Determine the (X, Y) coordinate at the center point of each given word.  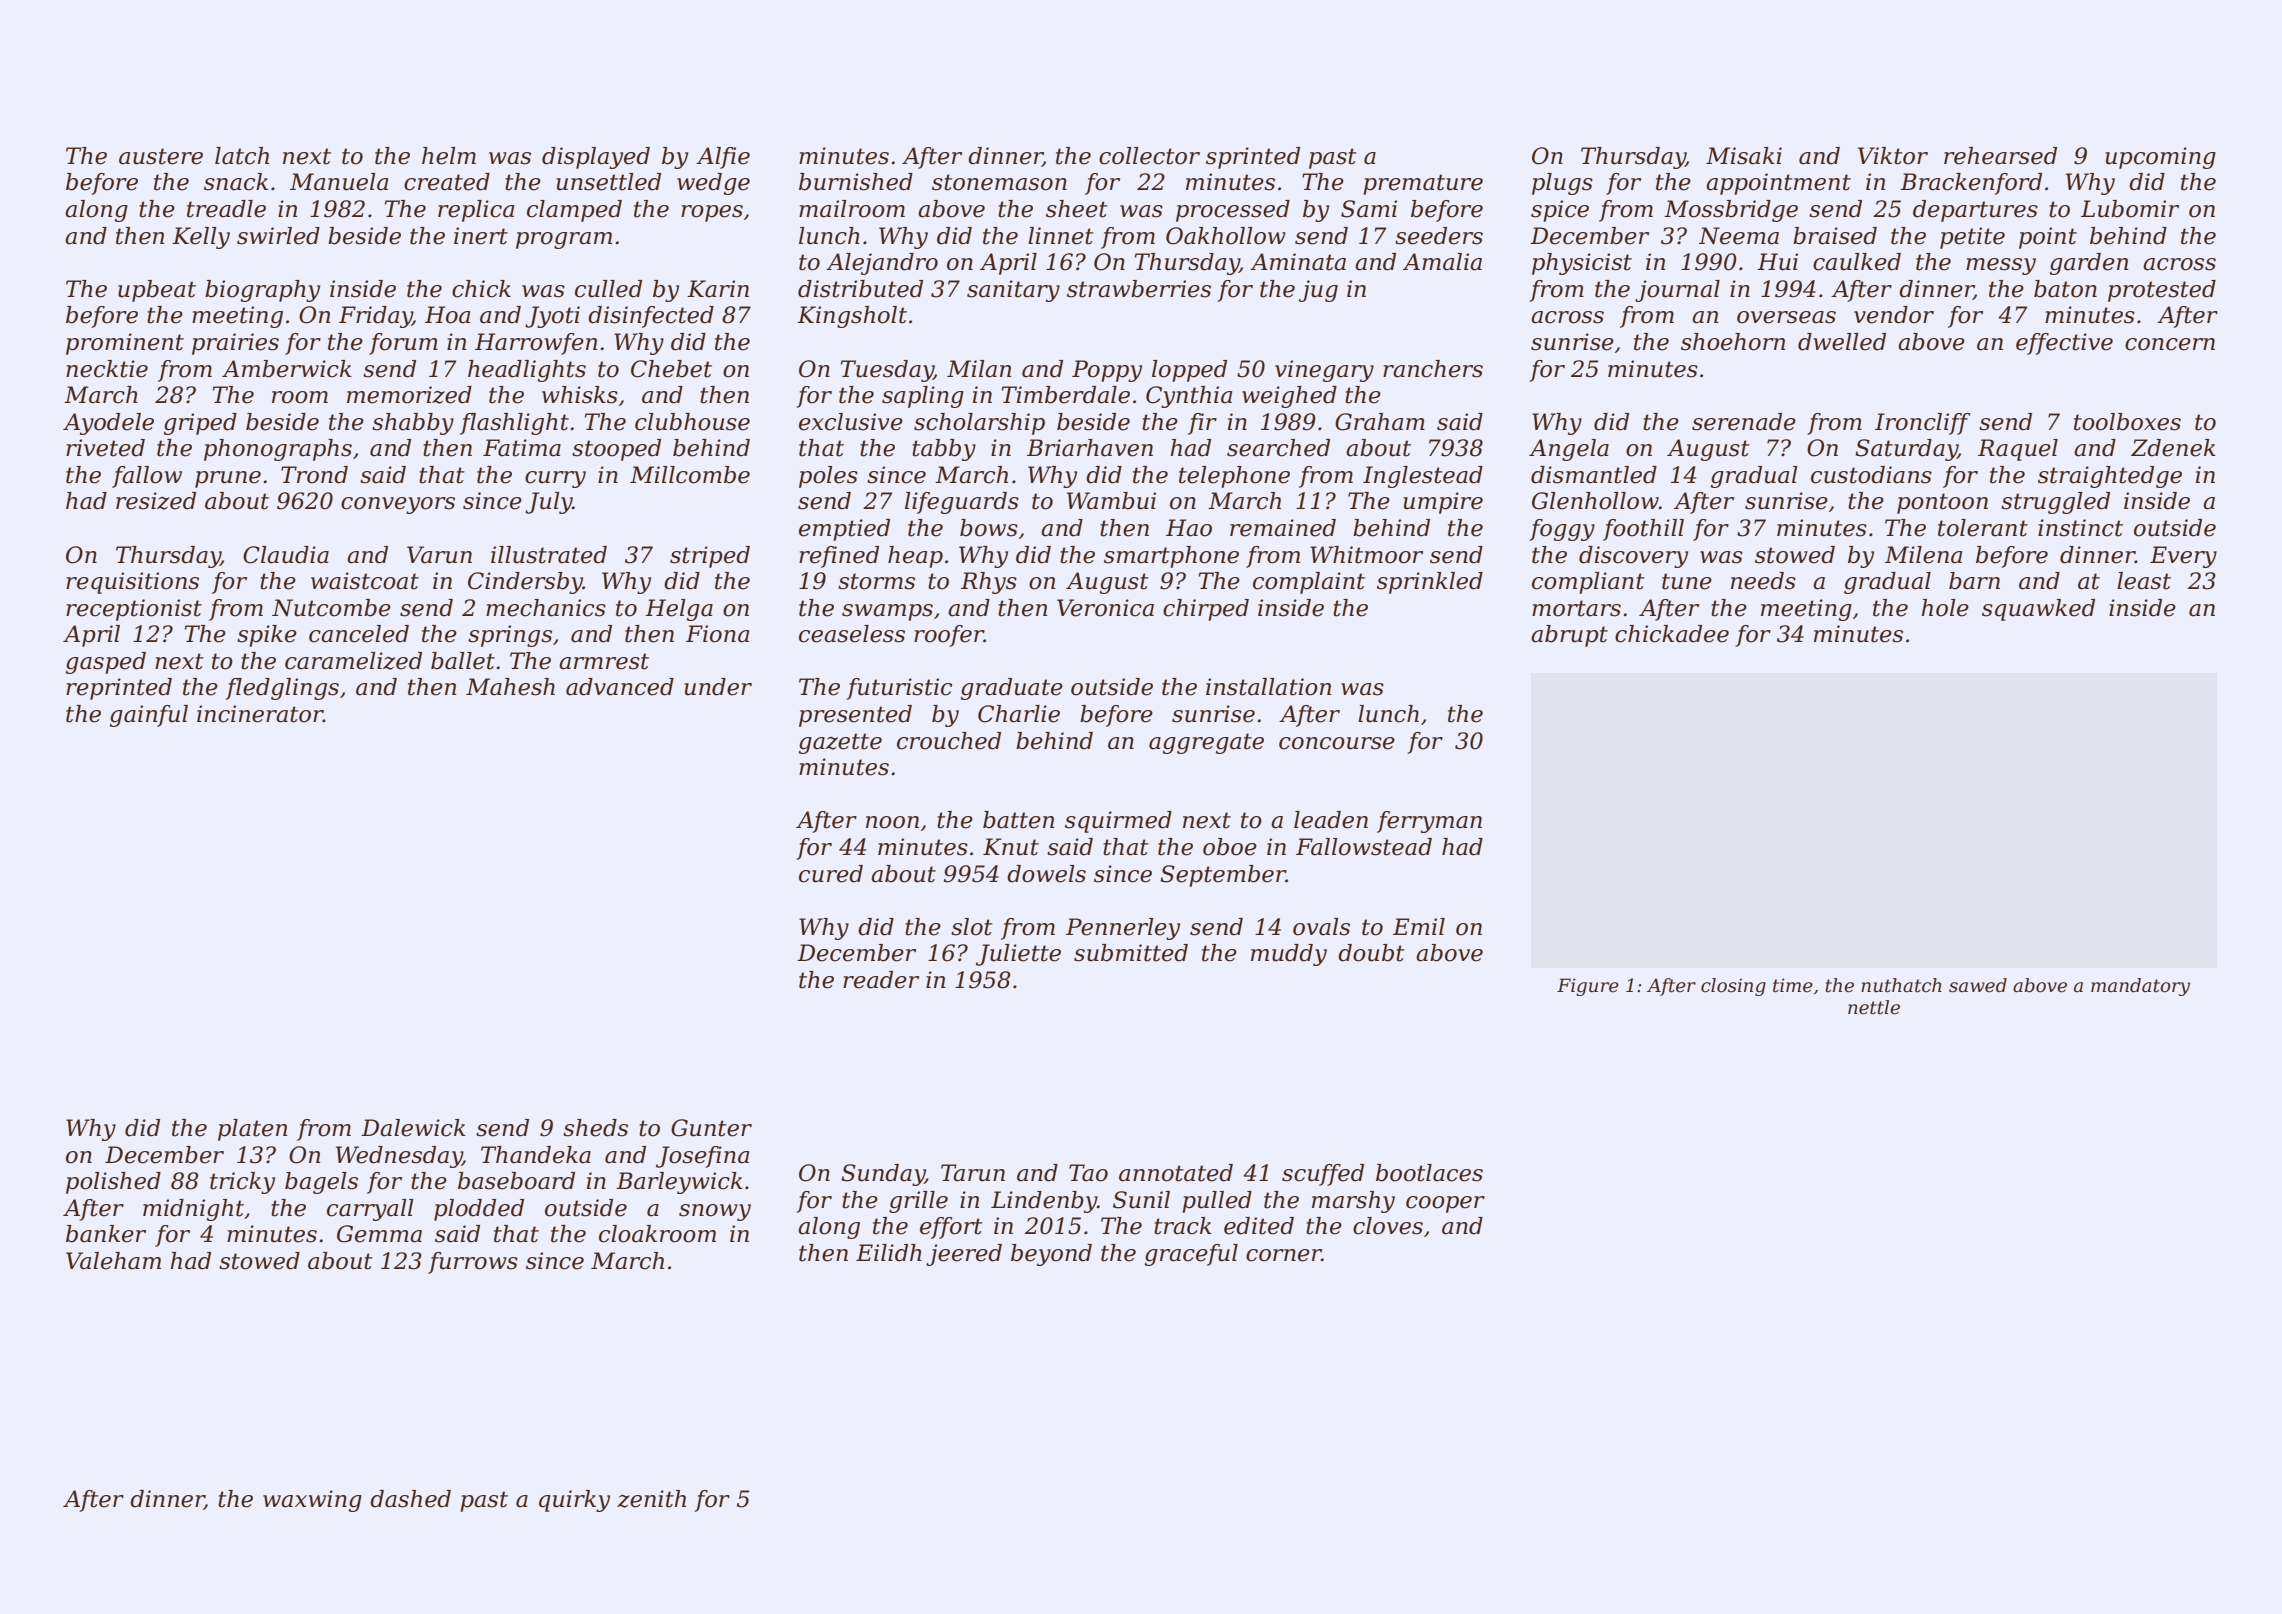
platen (252, 1130)
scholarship (979, 424)
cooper (1445, 1204)
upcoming (2161, 158)
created (447, 182)
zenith (651, 1499)
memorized (409, 395)
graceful (1191, 1255)
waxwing (312, 1501)
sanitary (1013, 291)
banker (106, 1234)
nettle (1874, 1007)
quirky (574, 1501)
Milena (1923, 555)
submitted (1131, 953)
